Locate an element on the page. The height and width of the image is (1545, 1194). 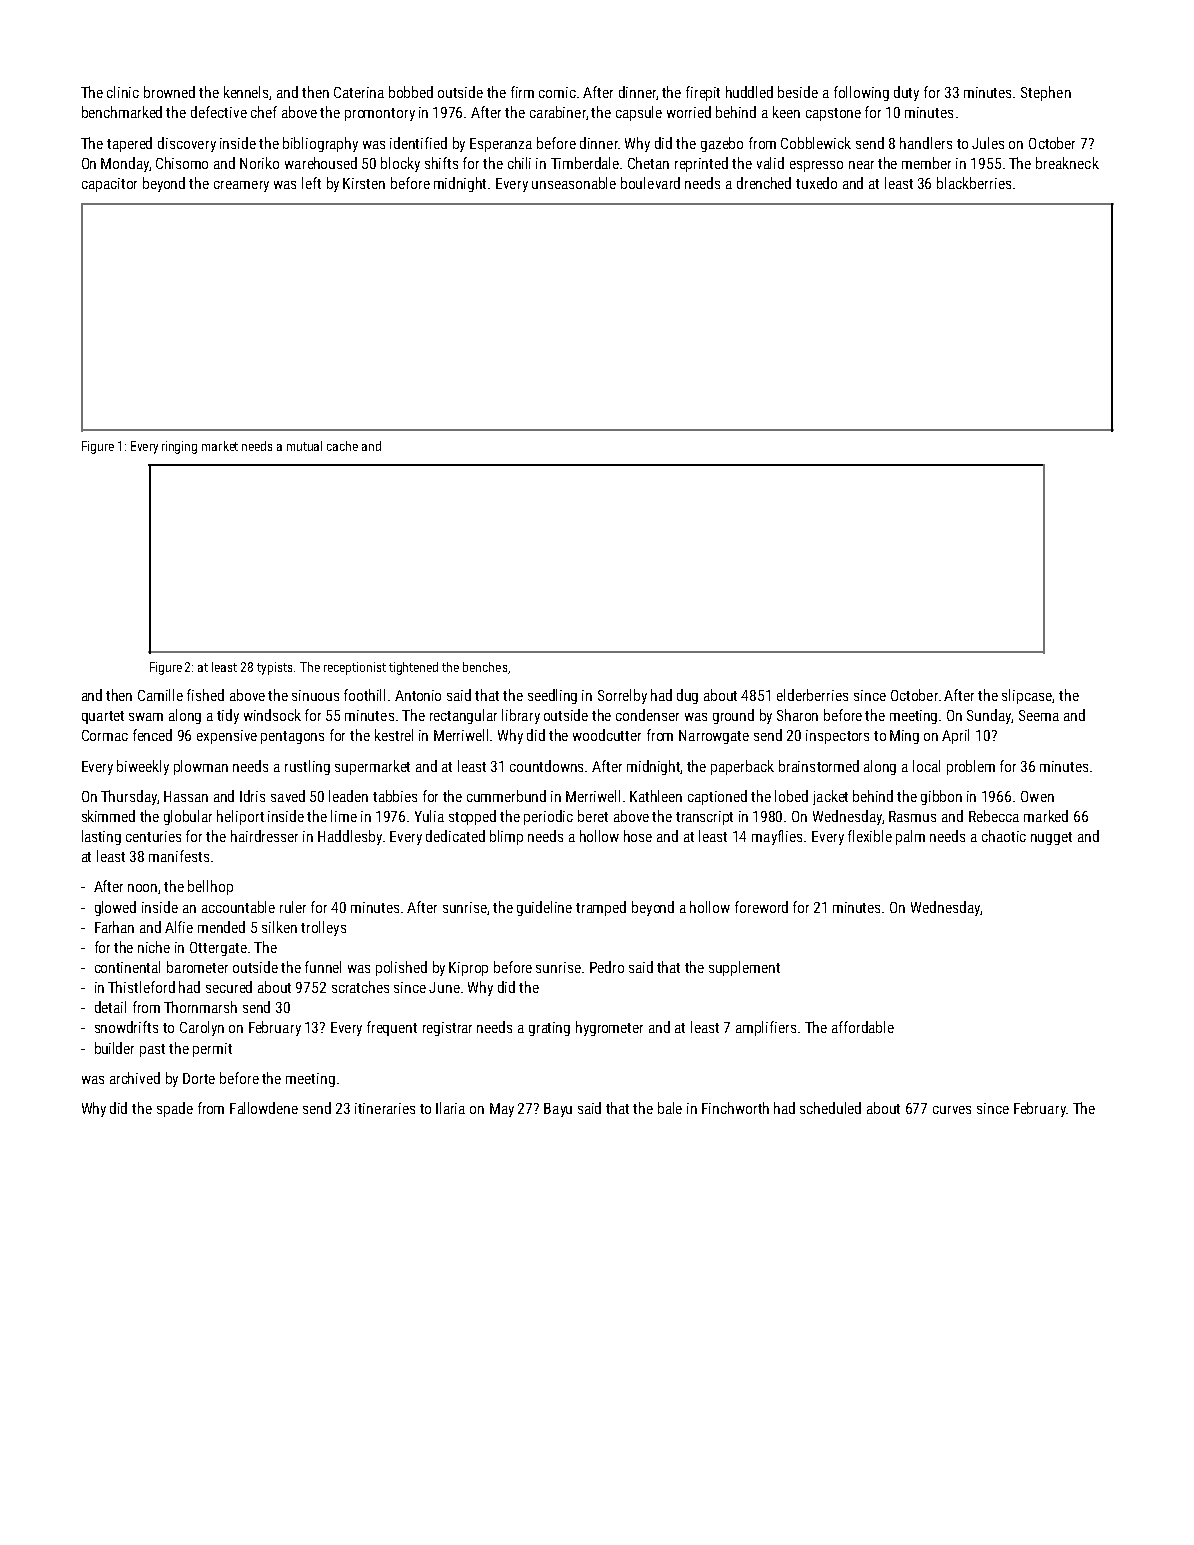
tuxedo is located at coordinates (816, 183).
